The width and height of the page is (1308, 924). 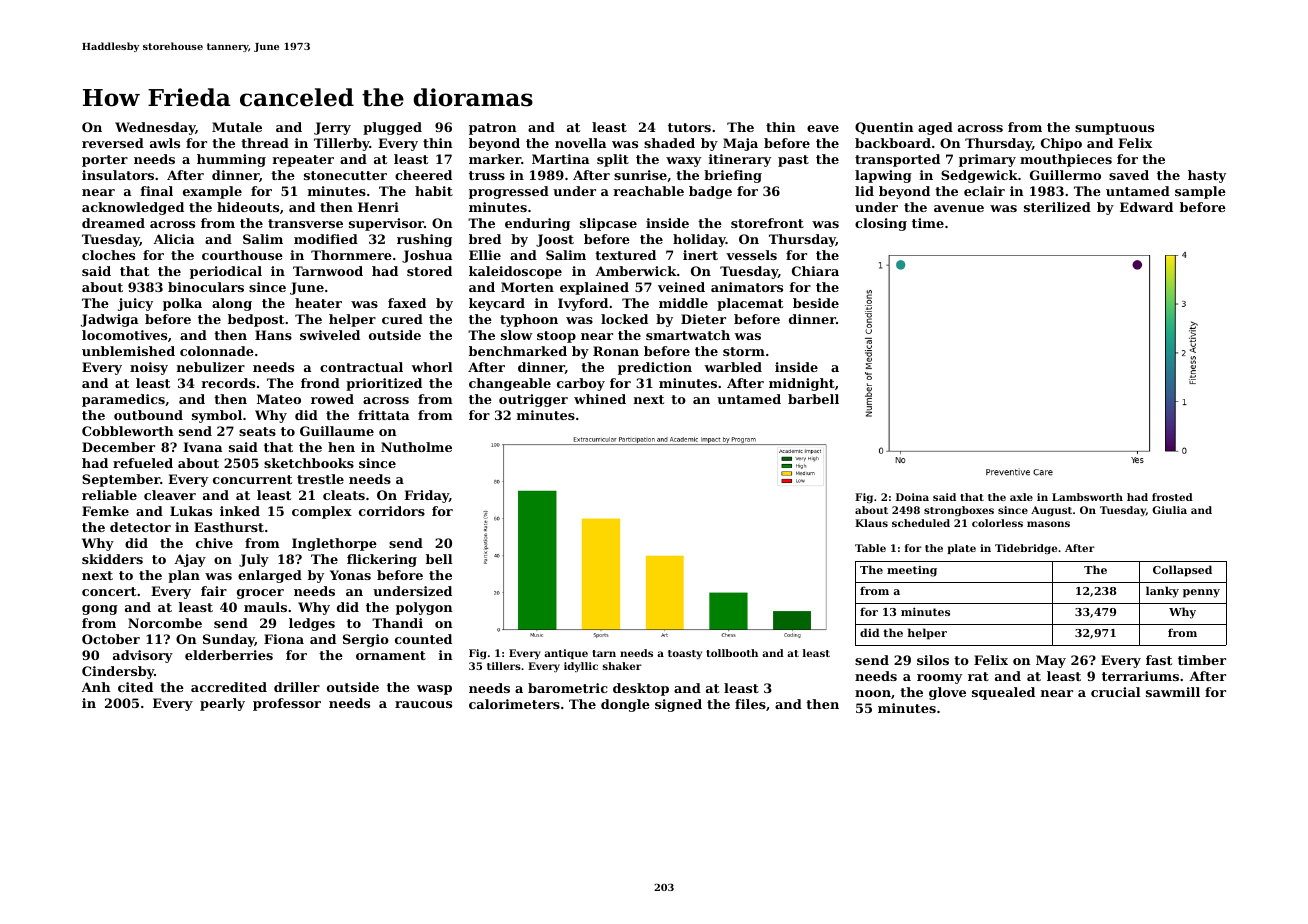 I want to click on avenue, so click(x=959, y=208).
